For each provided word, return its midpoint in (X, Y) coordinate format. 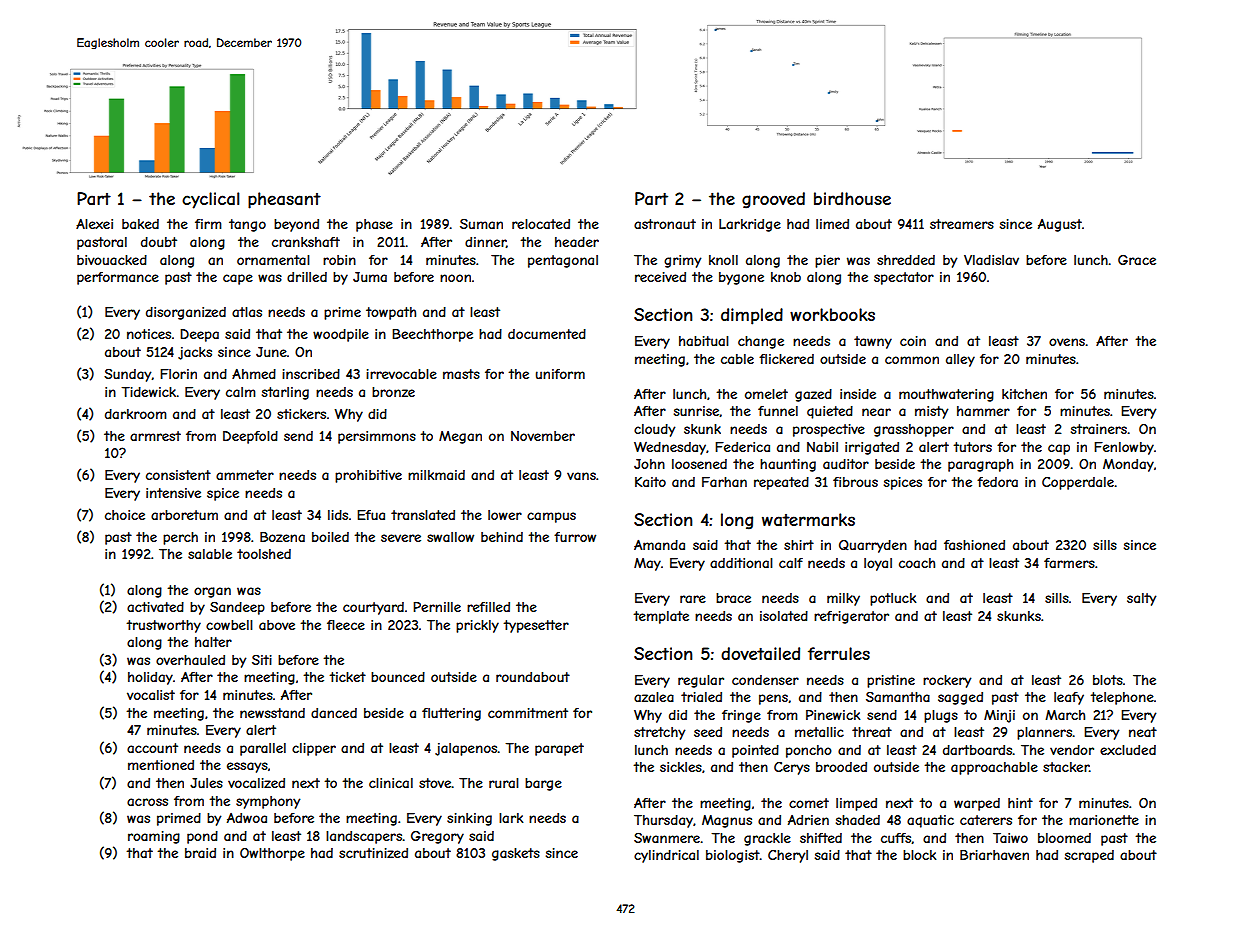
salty (1141, 599)
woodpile (341, 335)
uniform (560, 374)
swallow (450, 537)
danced (334, 713)
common (912, 360)
